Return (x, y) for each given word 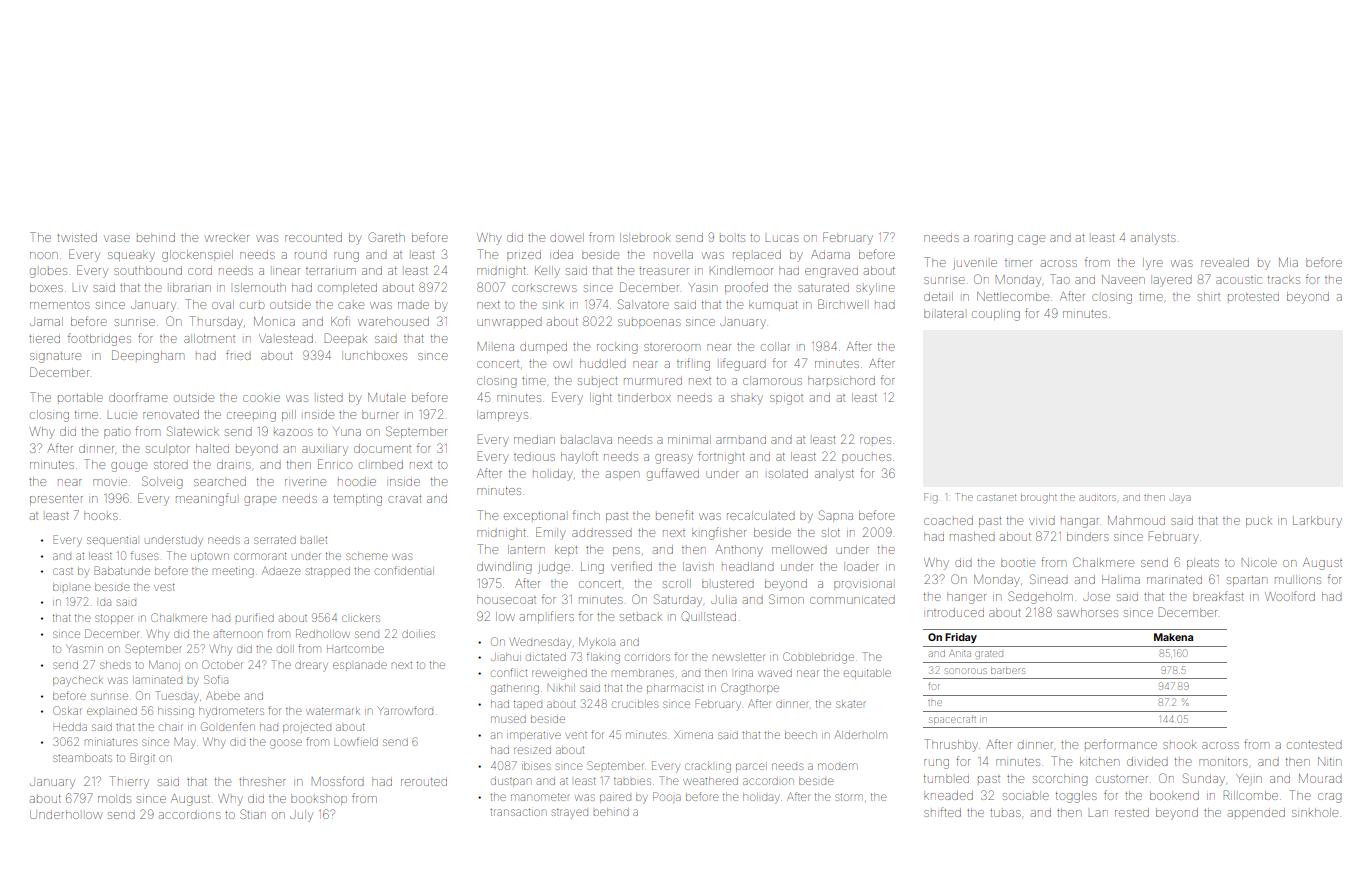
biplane (71, 587)
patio (117, 432)
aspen (622, 474)
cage (1031, 240)
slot (831, 532)
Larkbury (1317, 522)
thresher (262, 781)
